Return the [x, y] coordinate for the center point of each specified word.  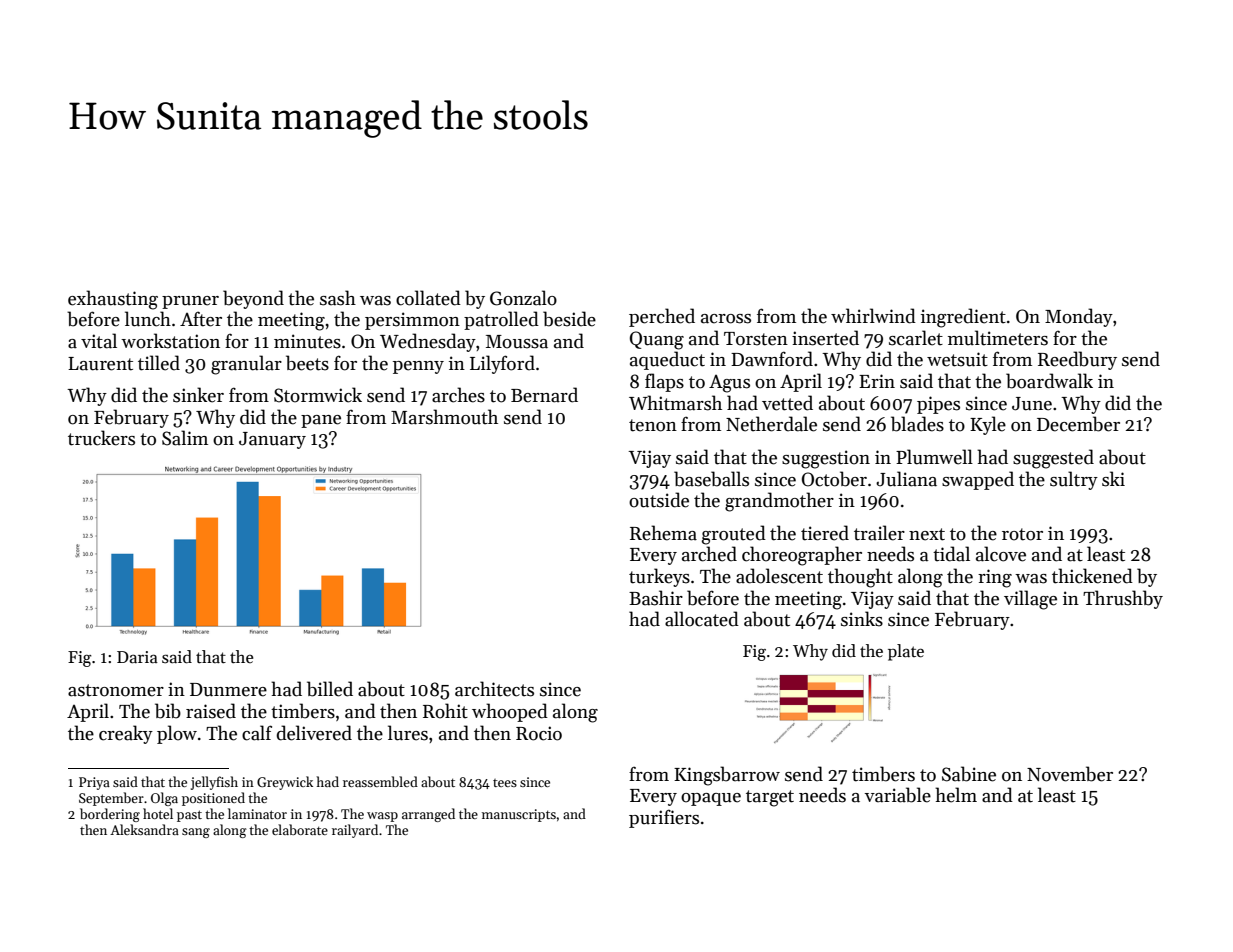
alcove [1001, 554]
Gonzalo [523, 298]
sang [196, 833]
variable [897, 795]
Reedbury [1077, 360]
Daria [137, 657]
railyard [355, 831]
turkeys [659, 577]
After [201, 319]
